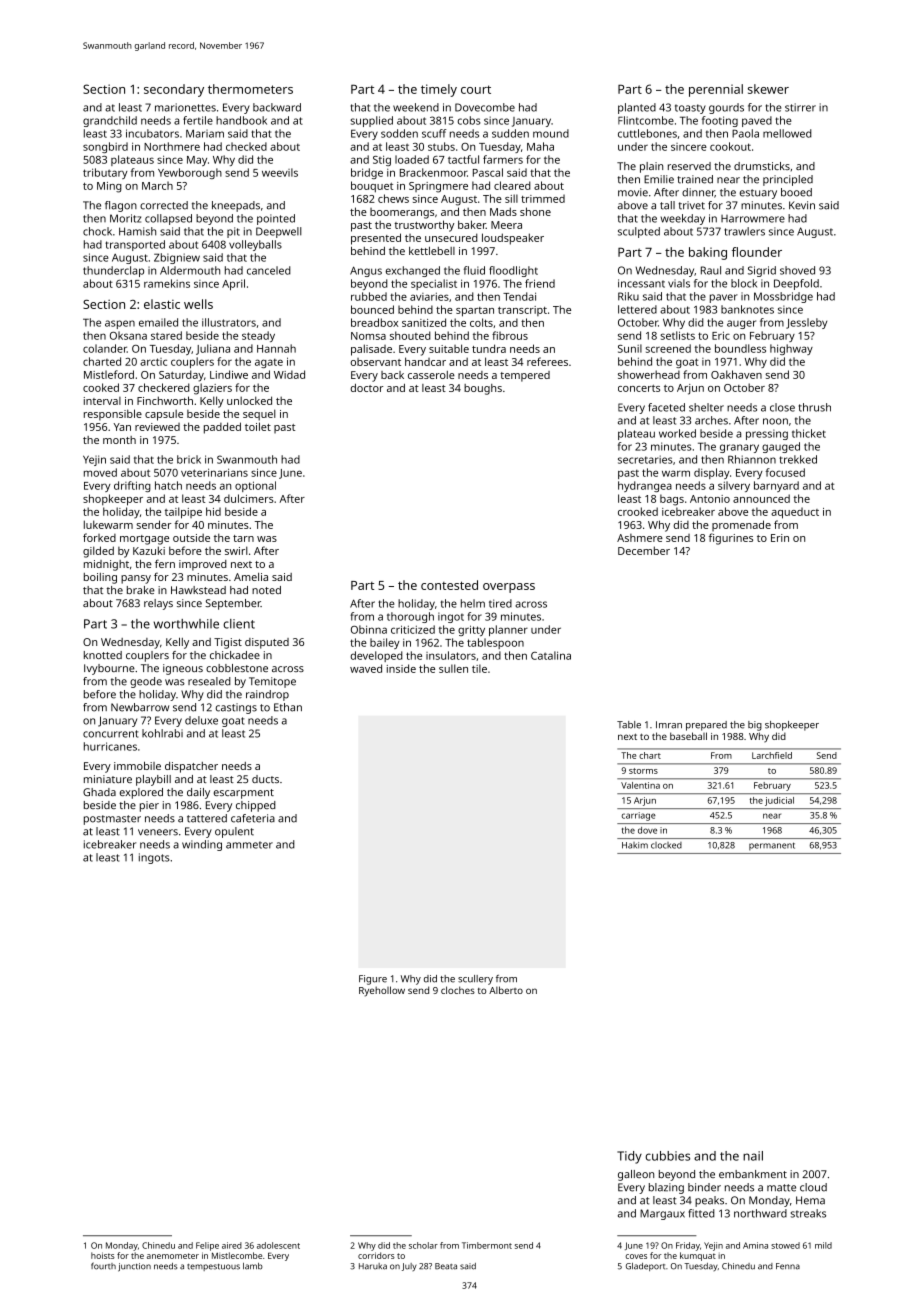 This image has width=924, height=1308. I want to click on sullen, so click(453, 668).
